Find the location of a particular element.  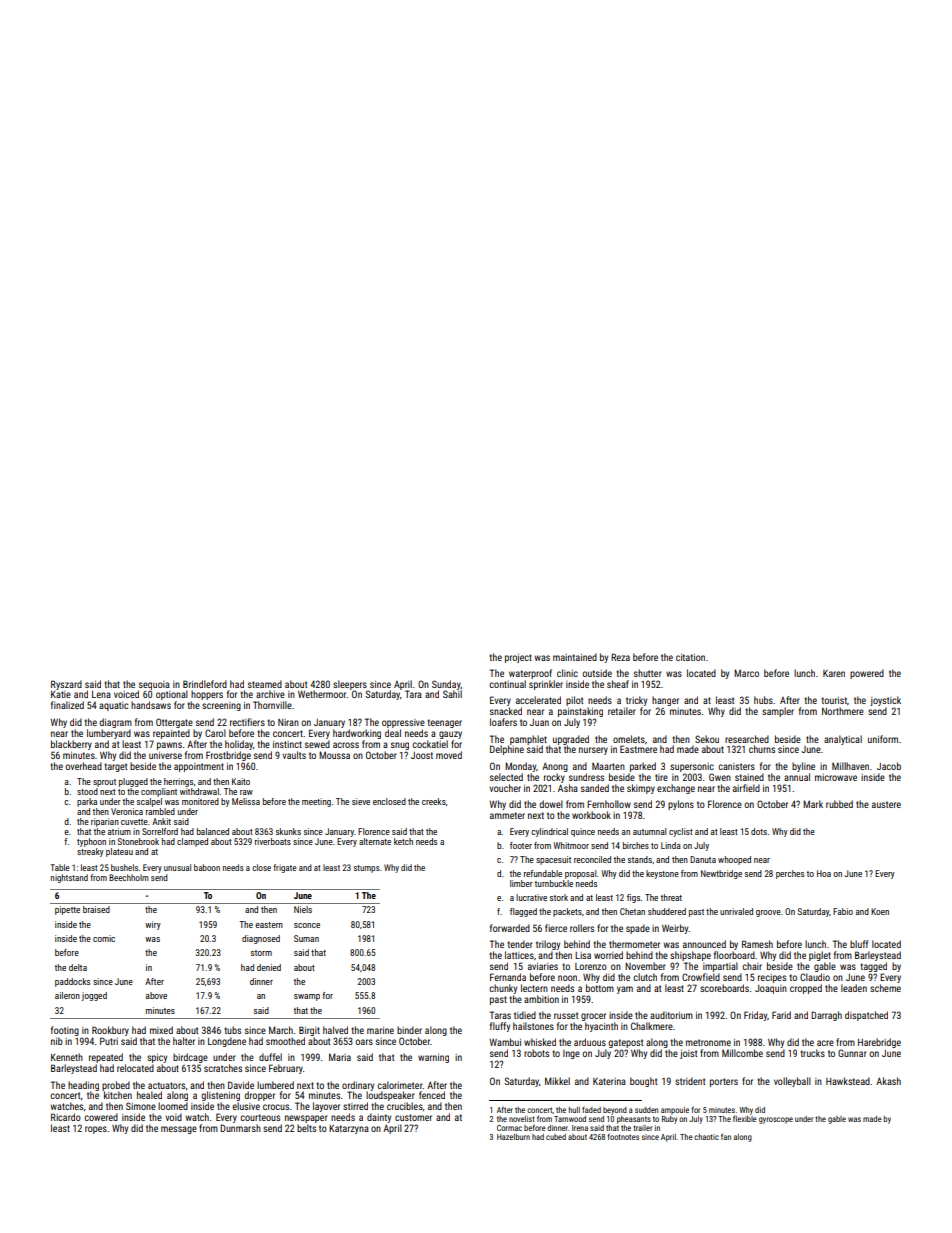

unrivaled is located at coordinates (736, 911).
